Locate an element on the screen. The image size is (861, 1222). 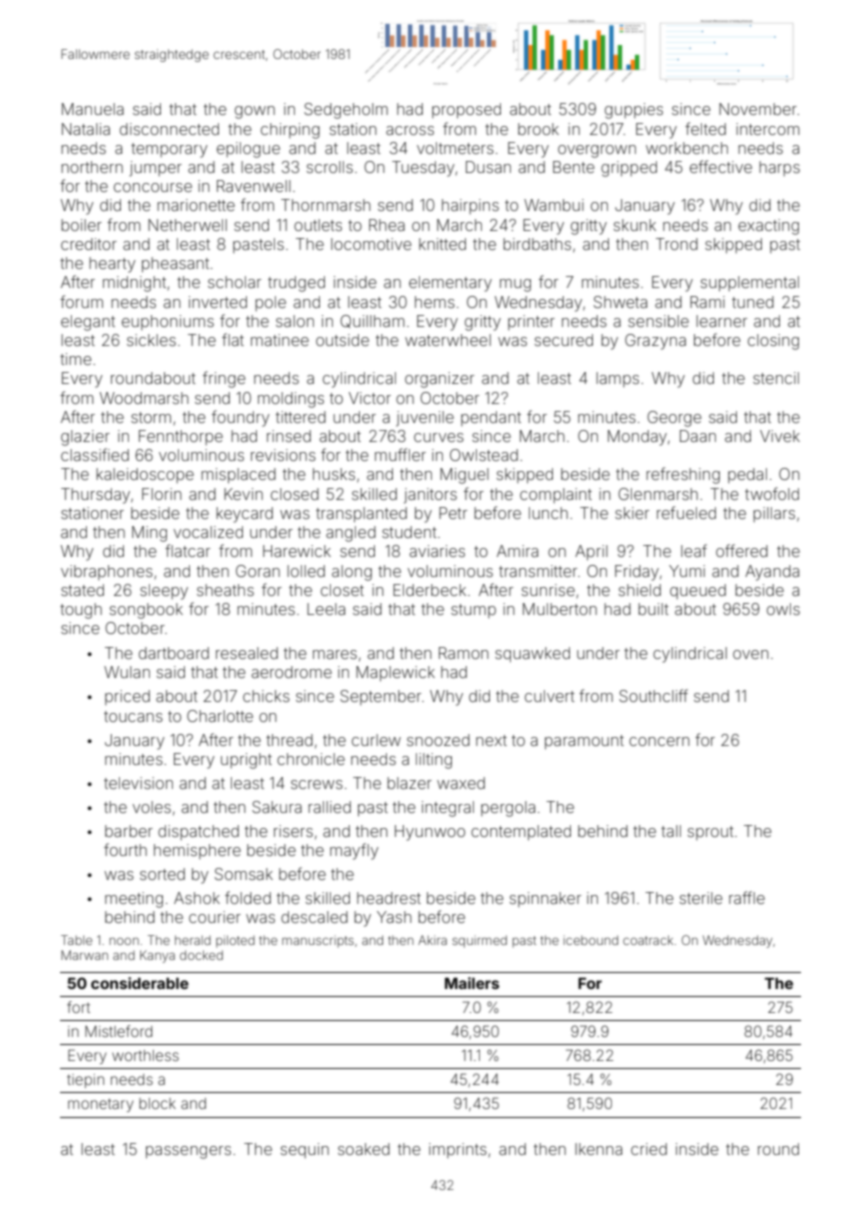
harps is located at coordinates (779, 168).
